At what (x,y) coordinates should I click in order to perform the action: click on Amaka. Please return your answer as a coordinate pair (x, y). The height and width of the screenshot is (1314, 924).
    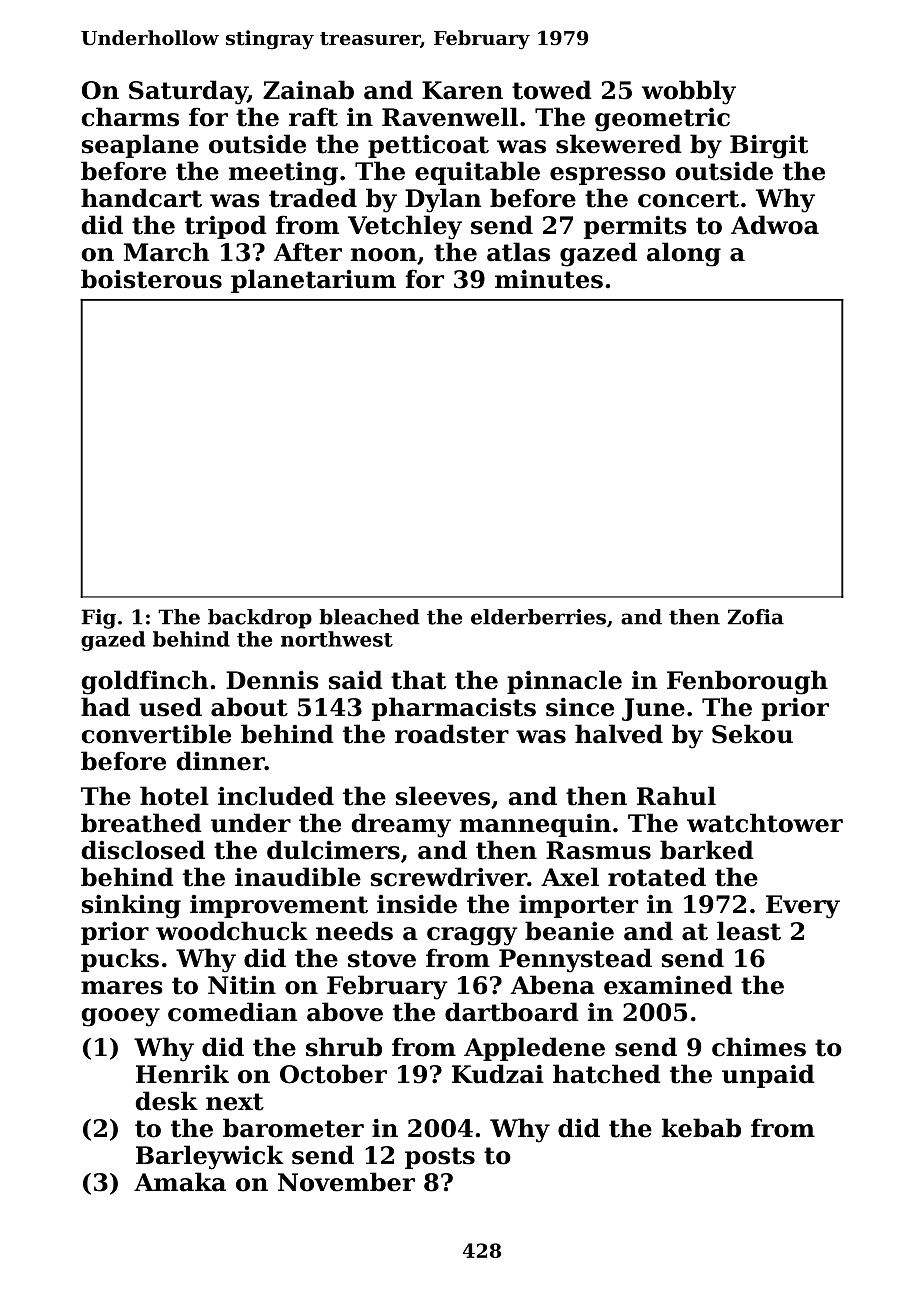
    Looking at the image, I should click on (180, 1182).
